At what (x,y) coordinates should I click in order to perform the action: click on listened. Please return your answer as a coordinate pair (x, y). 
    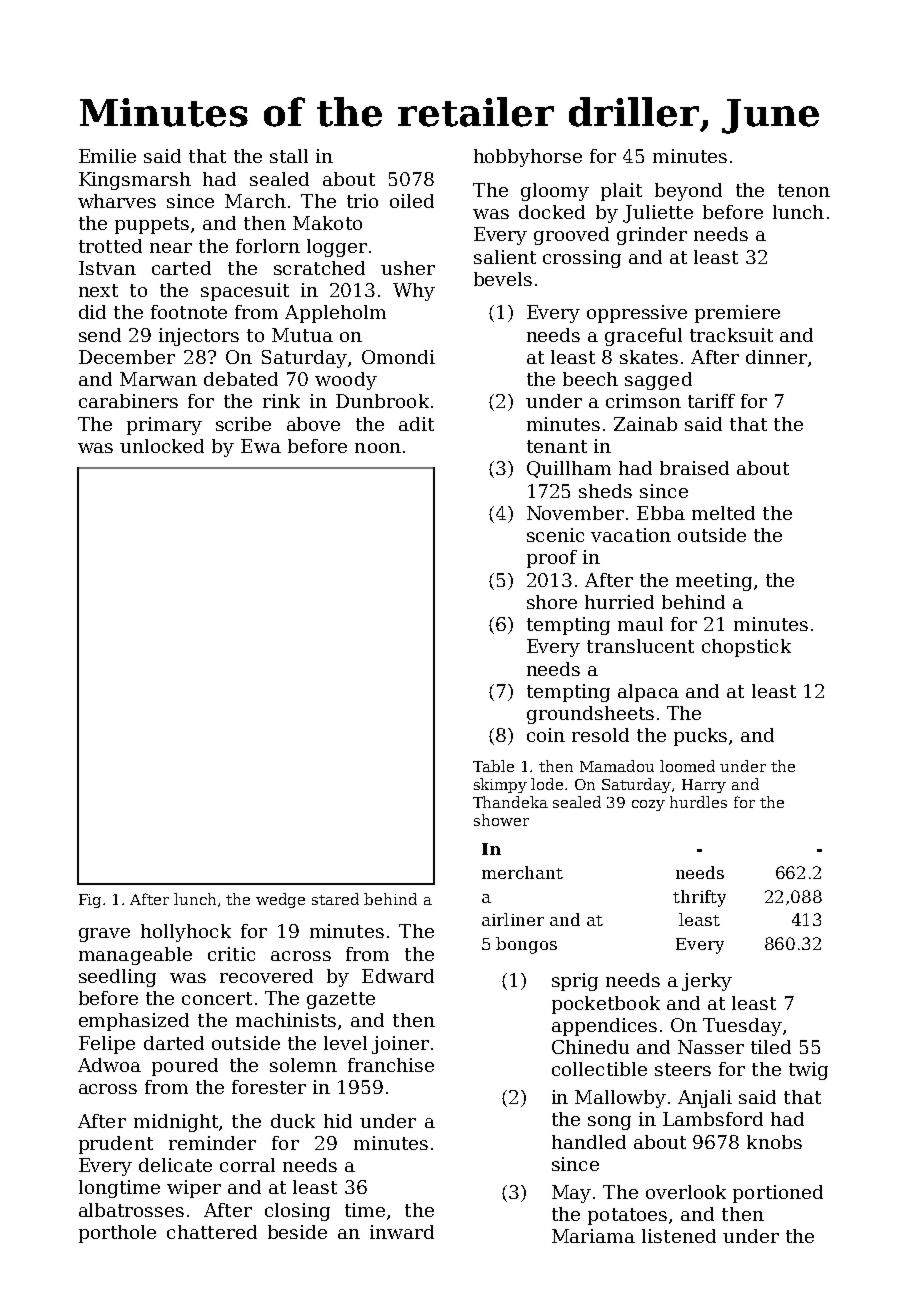
    Looking at the image, I should click on (679, 1236).
